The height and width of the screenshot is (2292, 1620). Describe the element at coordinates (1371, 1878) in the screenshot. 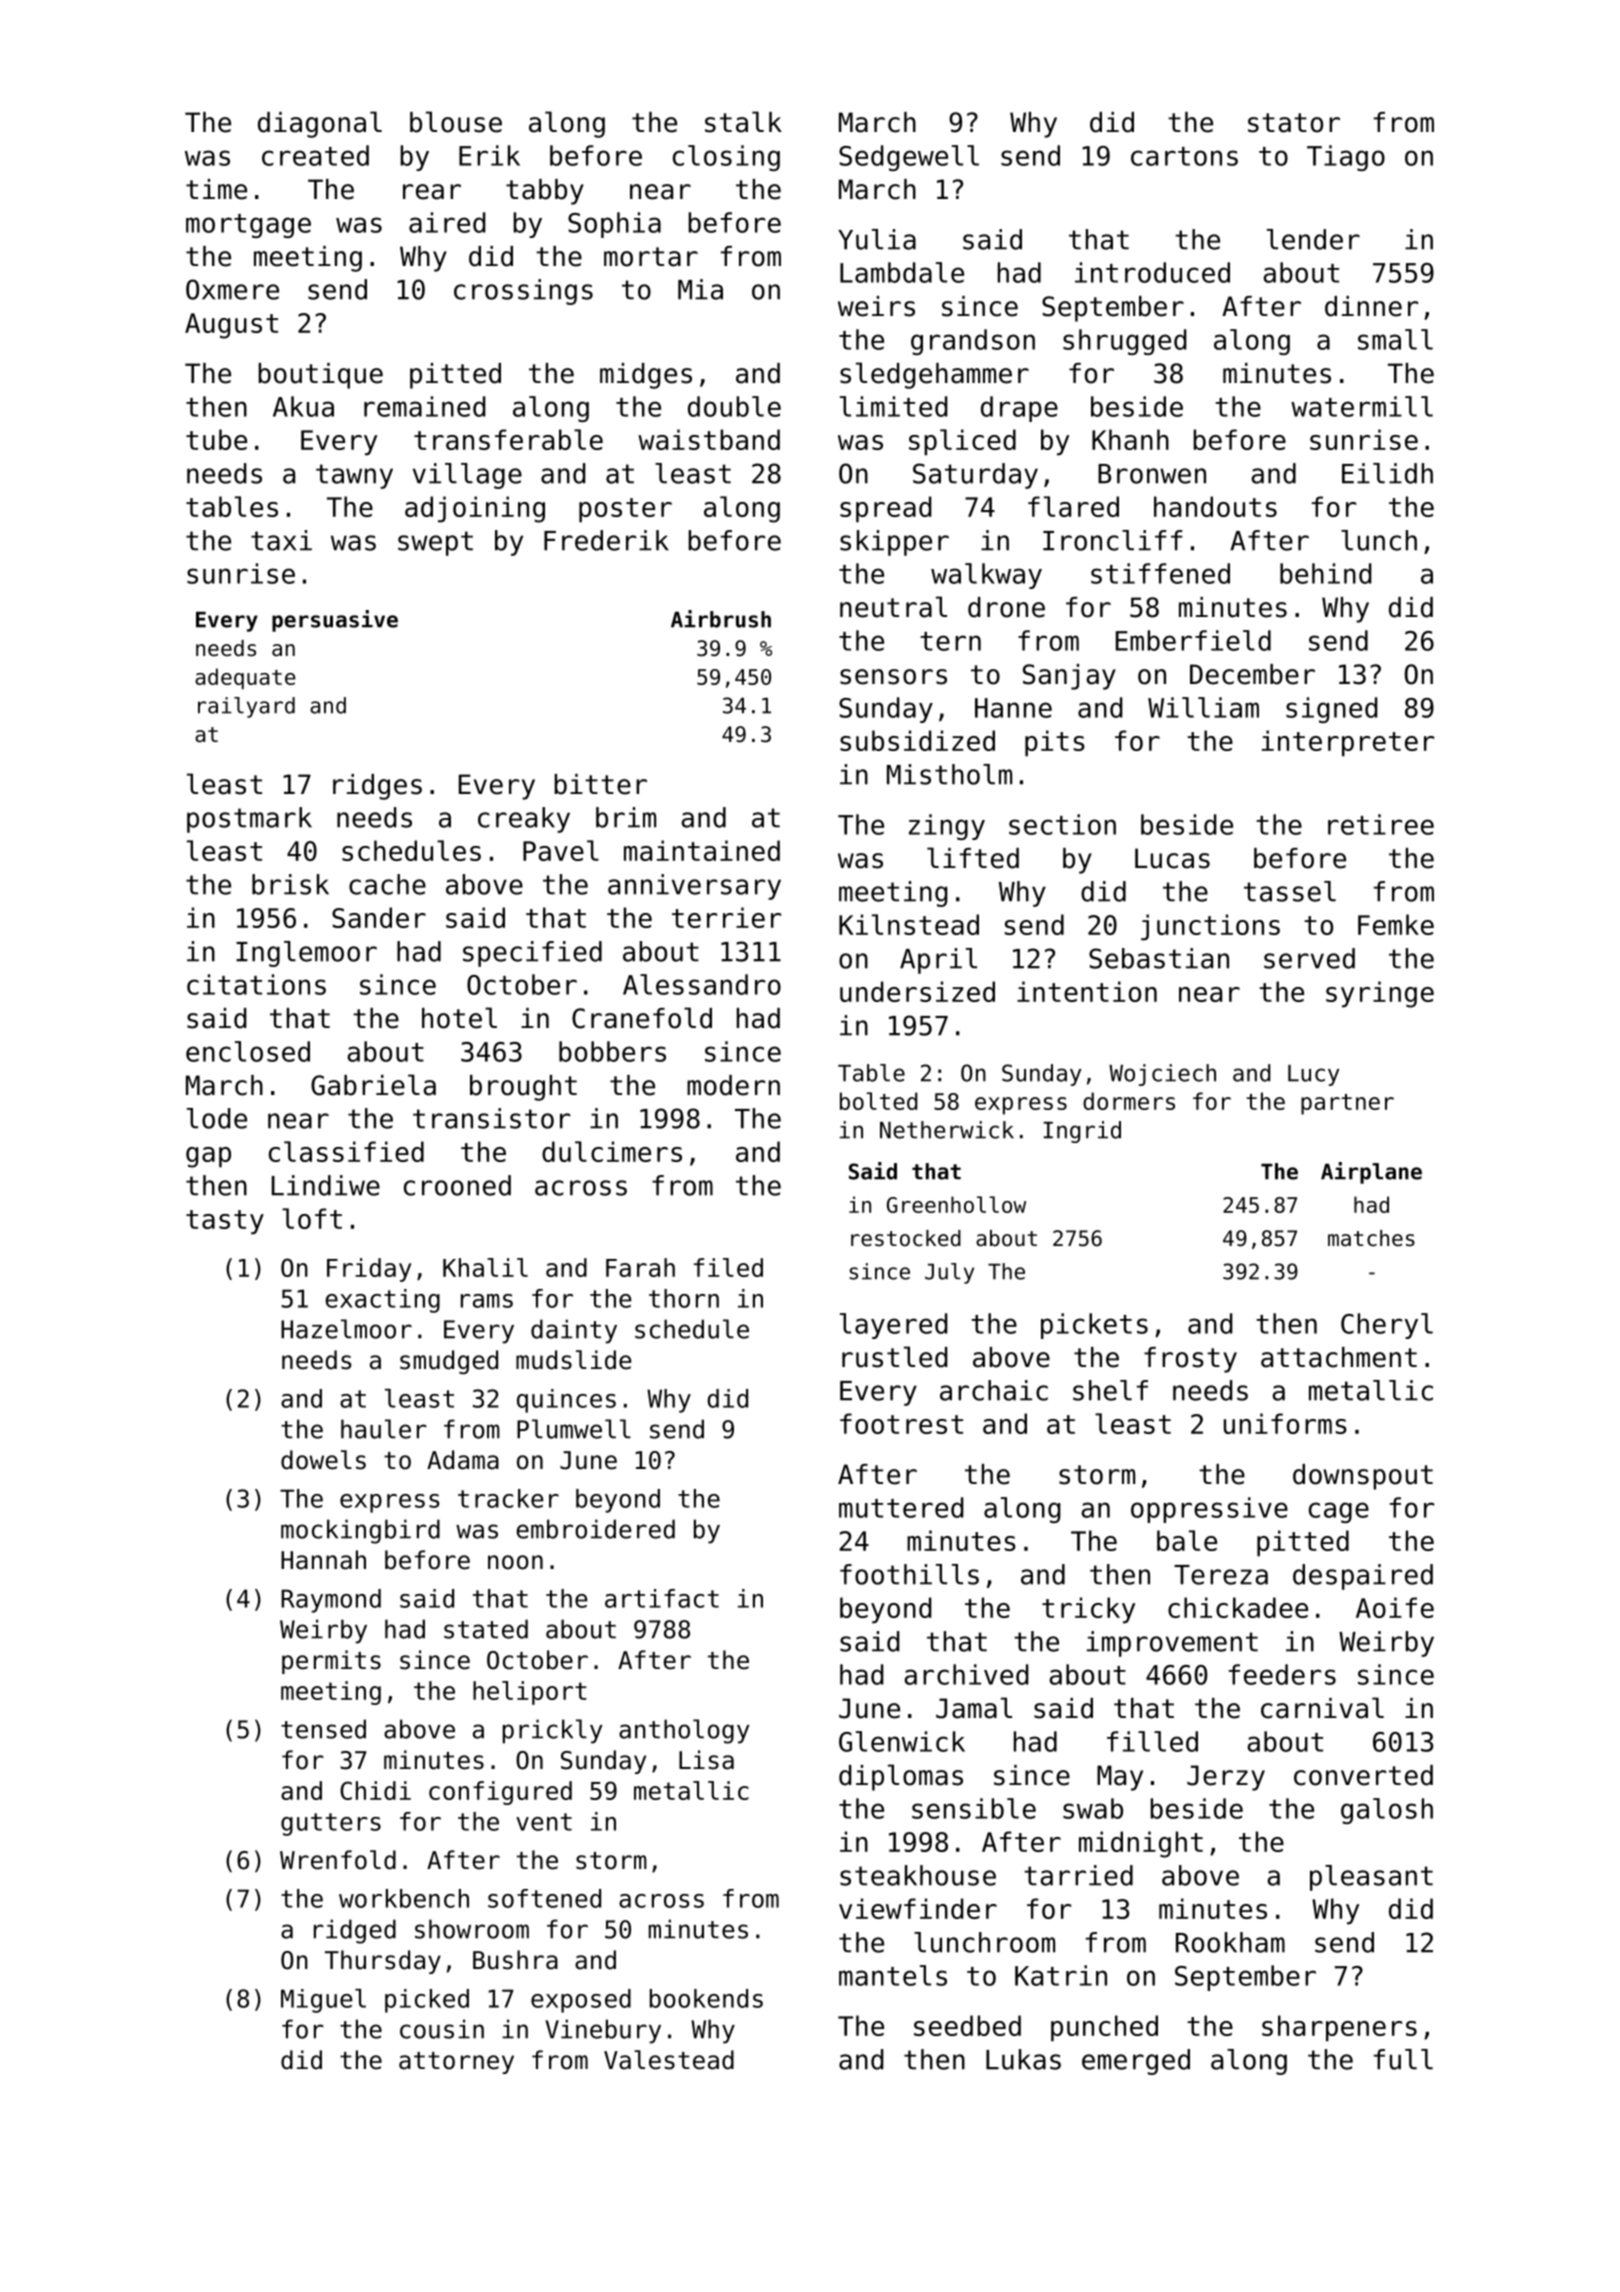

I see `pleasant` at that location.
